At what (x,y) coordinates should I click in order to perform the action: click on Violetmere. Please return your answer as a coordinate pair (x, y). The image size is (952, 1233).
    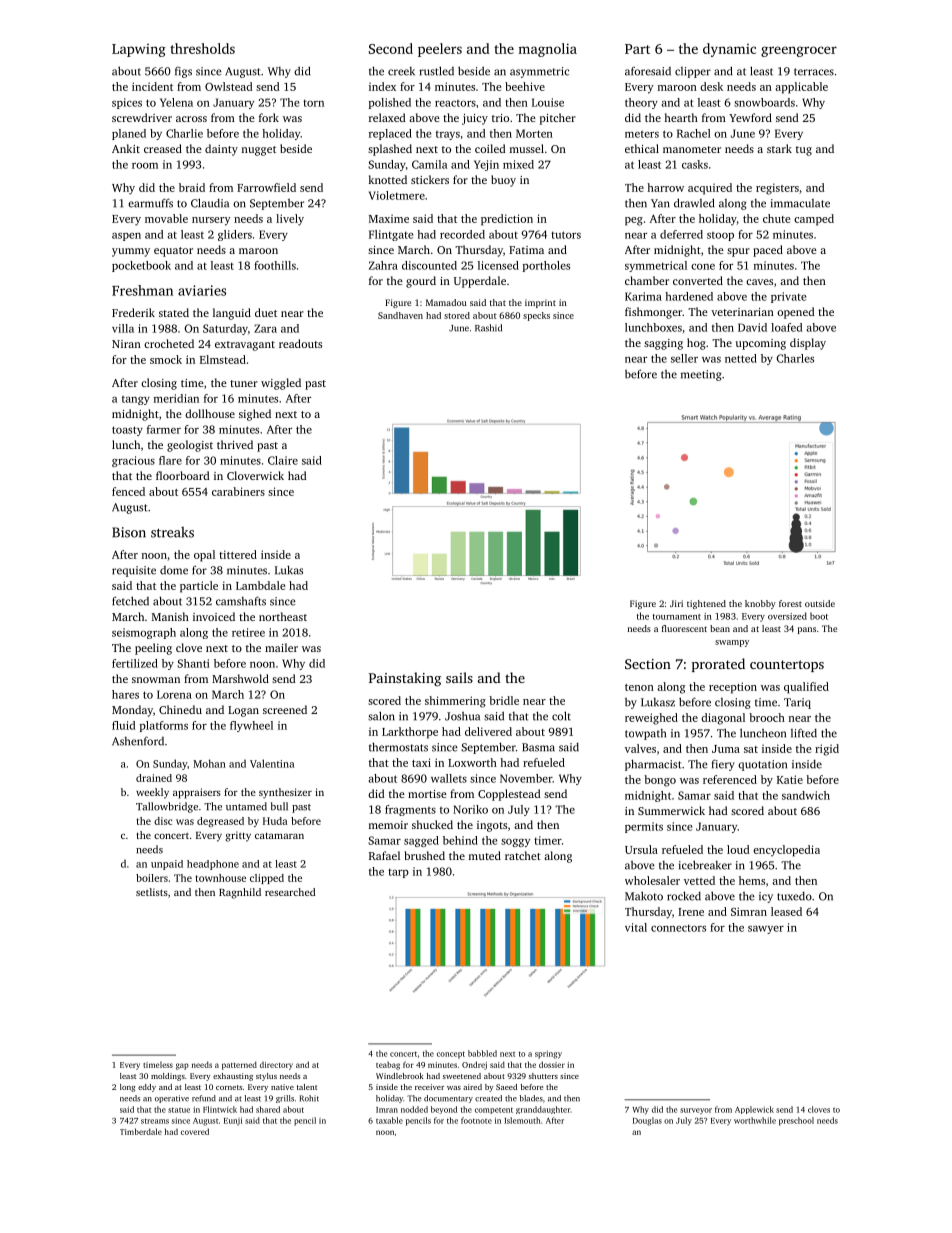
    Looking at the image, I should click on (397, 195).
